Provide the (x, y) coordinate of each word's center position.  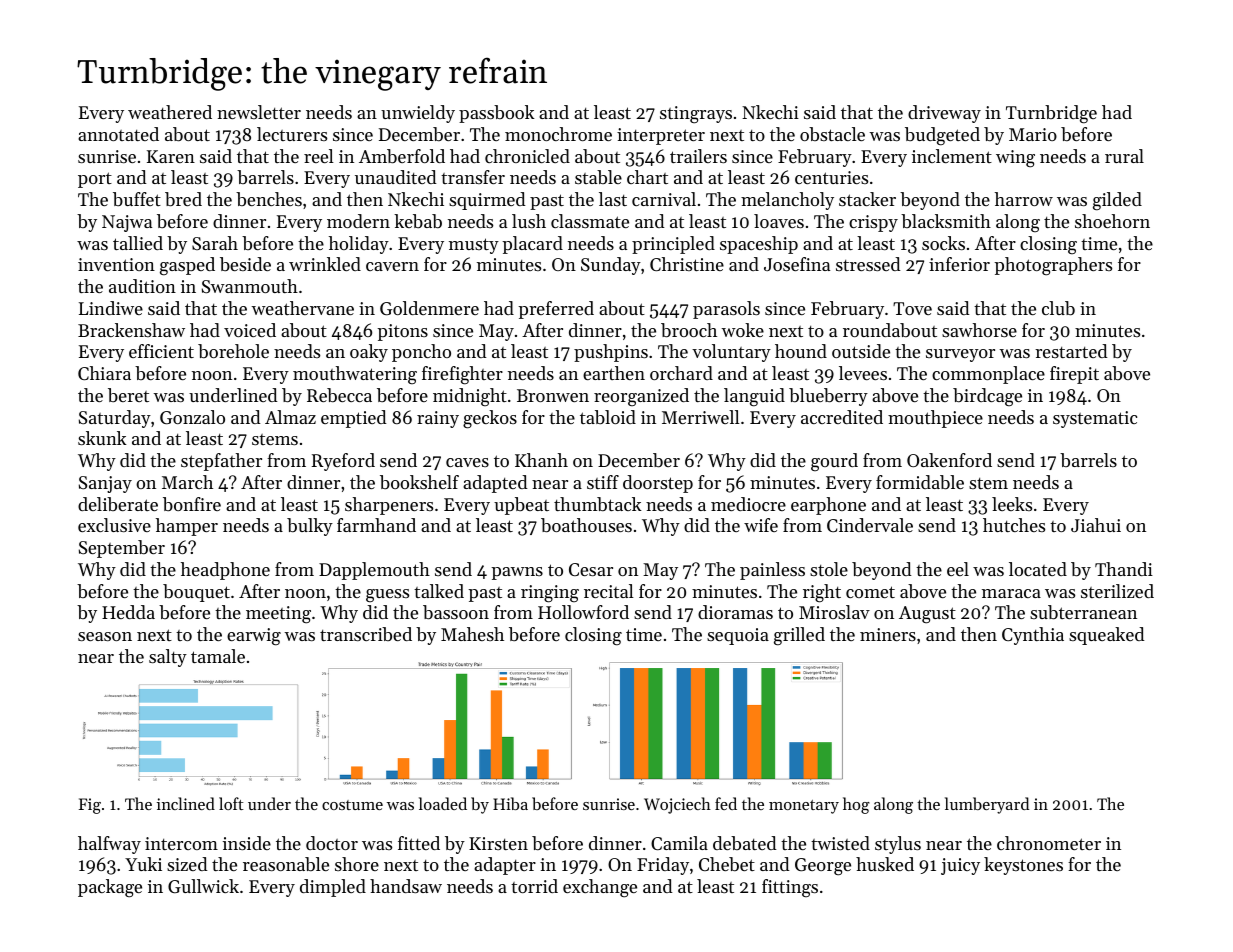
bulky (310, 527)
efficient (161, 351)
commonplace (988, 375)
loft (231, 803)
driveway (944, 114)
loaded (443, 803)
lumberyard (987, 805)
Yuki (143, 864)
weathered (170, 112)
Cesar (591, 569)
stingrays (696, 115)
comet (870, 592)
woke (742, 330)
